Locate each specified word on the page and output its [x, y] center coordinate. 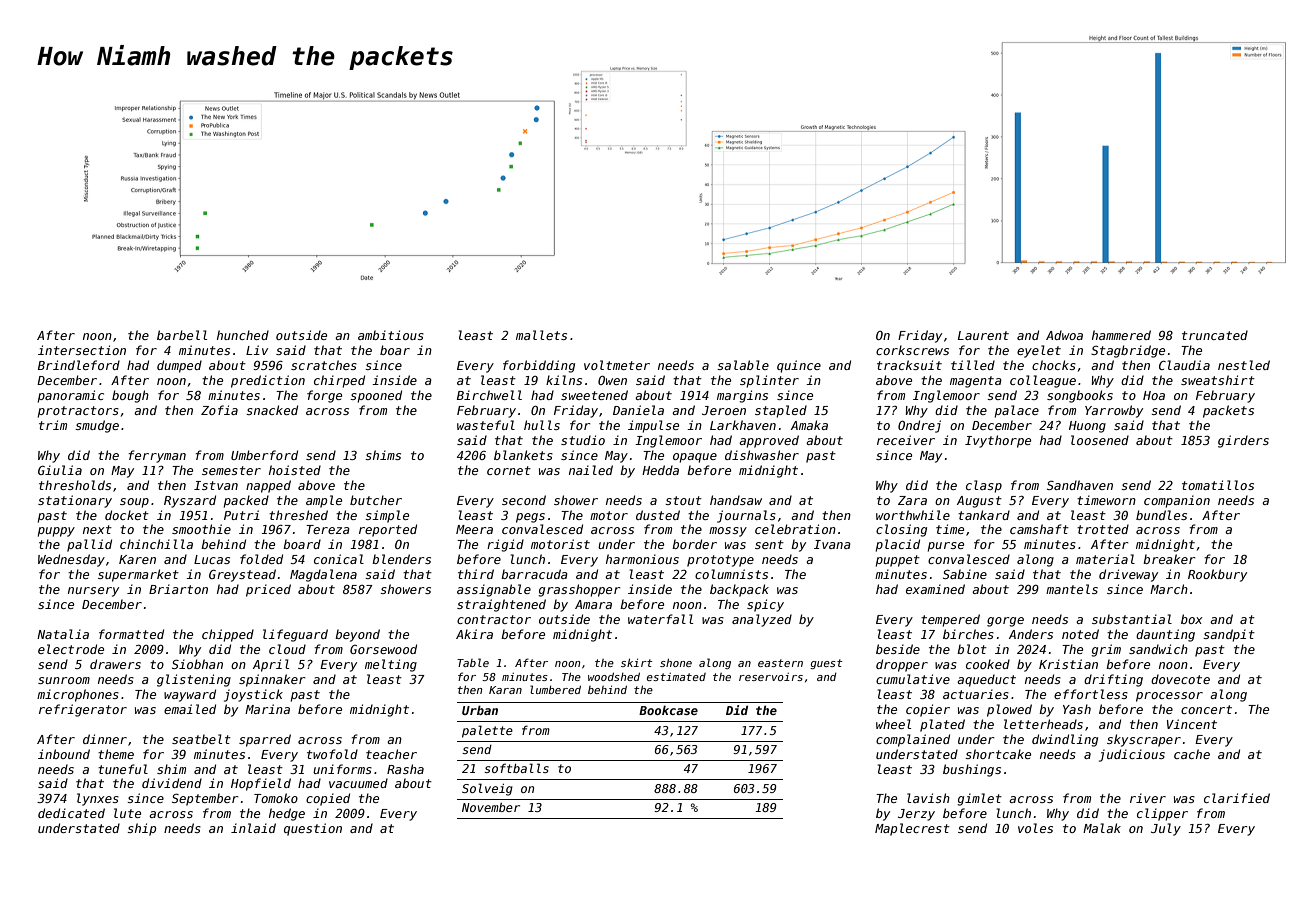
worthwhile [913, 515]
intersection [82, 350]
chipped [228, 635]
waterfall [660, 619]
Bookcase [668, 710]
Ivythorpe [998, 441]
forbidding [539, 366]
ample [324, 501]
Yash [1077, 709]
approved [769, 441]
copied [328, 799]
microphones [78, 695]
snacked [272, 410]
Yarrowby [1114, 411]
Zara [912, 500]
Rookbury [1217, 575]
